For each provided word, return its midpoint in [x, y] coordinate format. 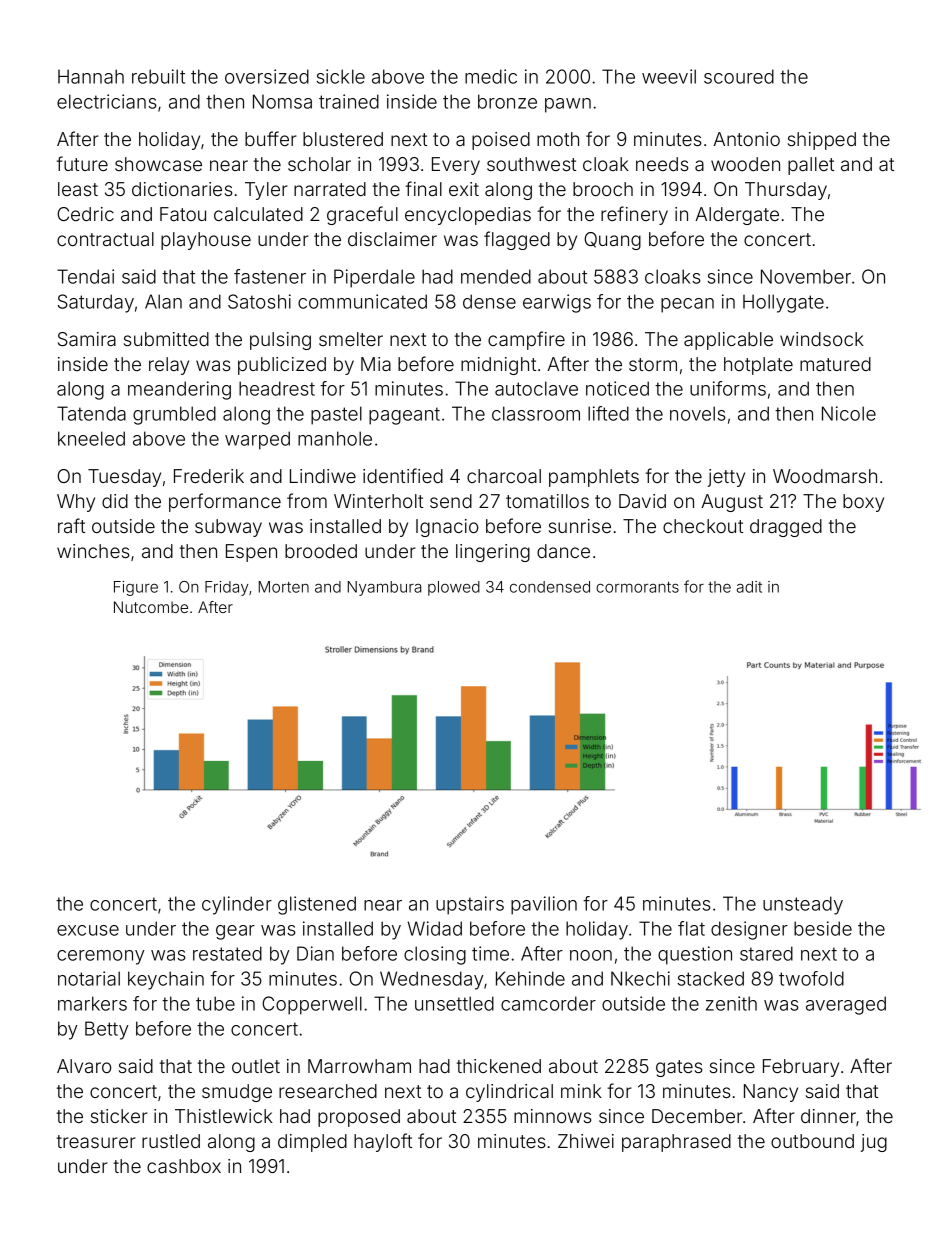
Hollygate [783, 303]
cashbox [184, 1166]
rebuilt [158, 76]
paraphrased [676, 1143]
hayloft [383, 1142]
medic [491, 76]
